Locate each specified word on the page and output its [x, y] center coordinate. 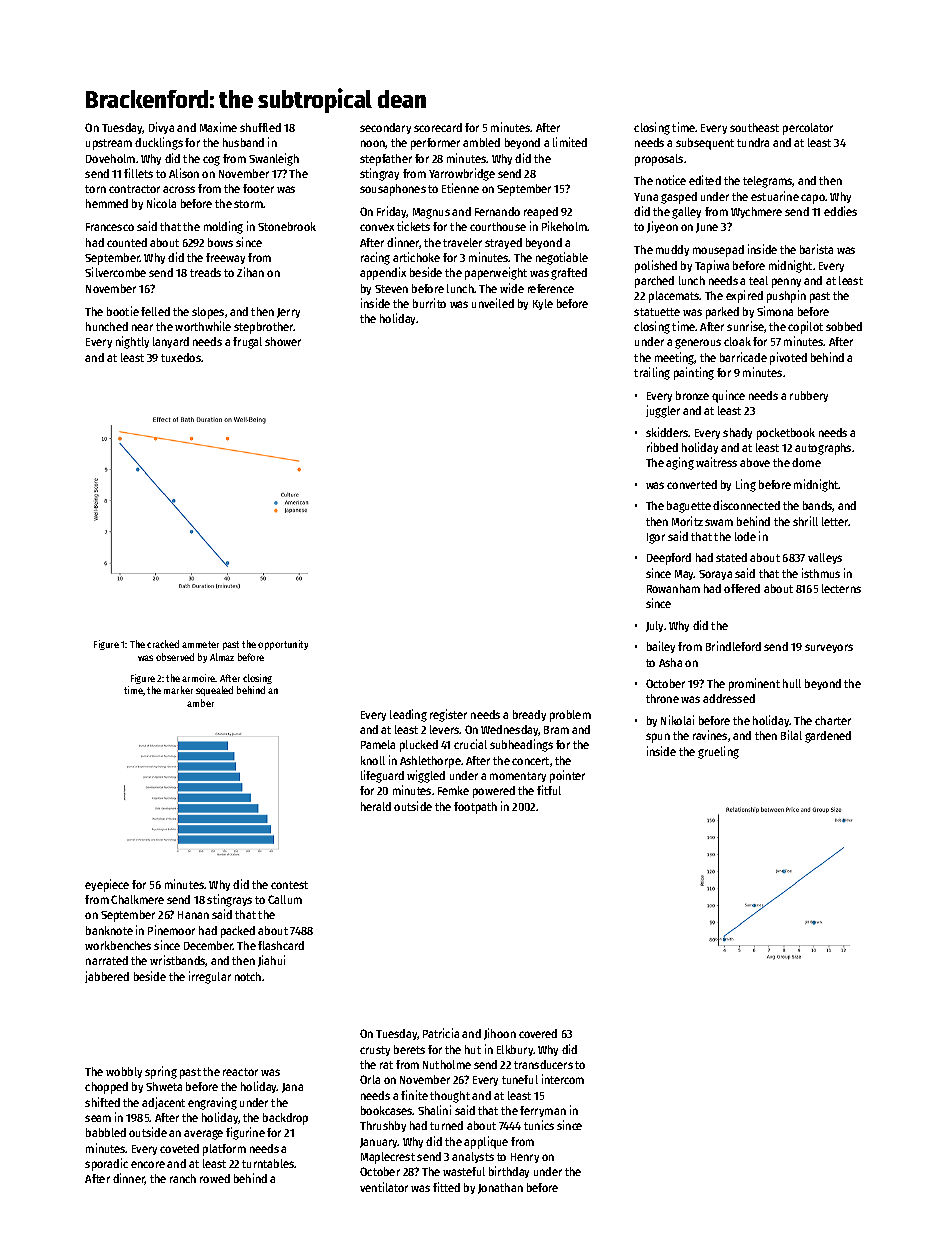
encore [148, 1164]
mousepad [718, 251]
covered [538, 1033]
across [179, 189]
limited [570, 142]
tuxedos [181, 357]
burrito [429, 303]
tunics [539, 1125]
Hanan [193, 915]
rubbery [809, 396]
